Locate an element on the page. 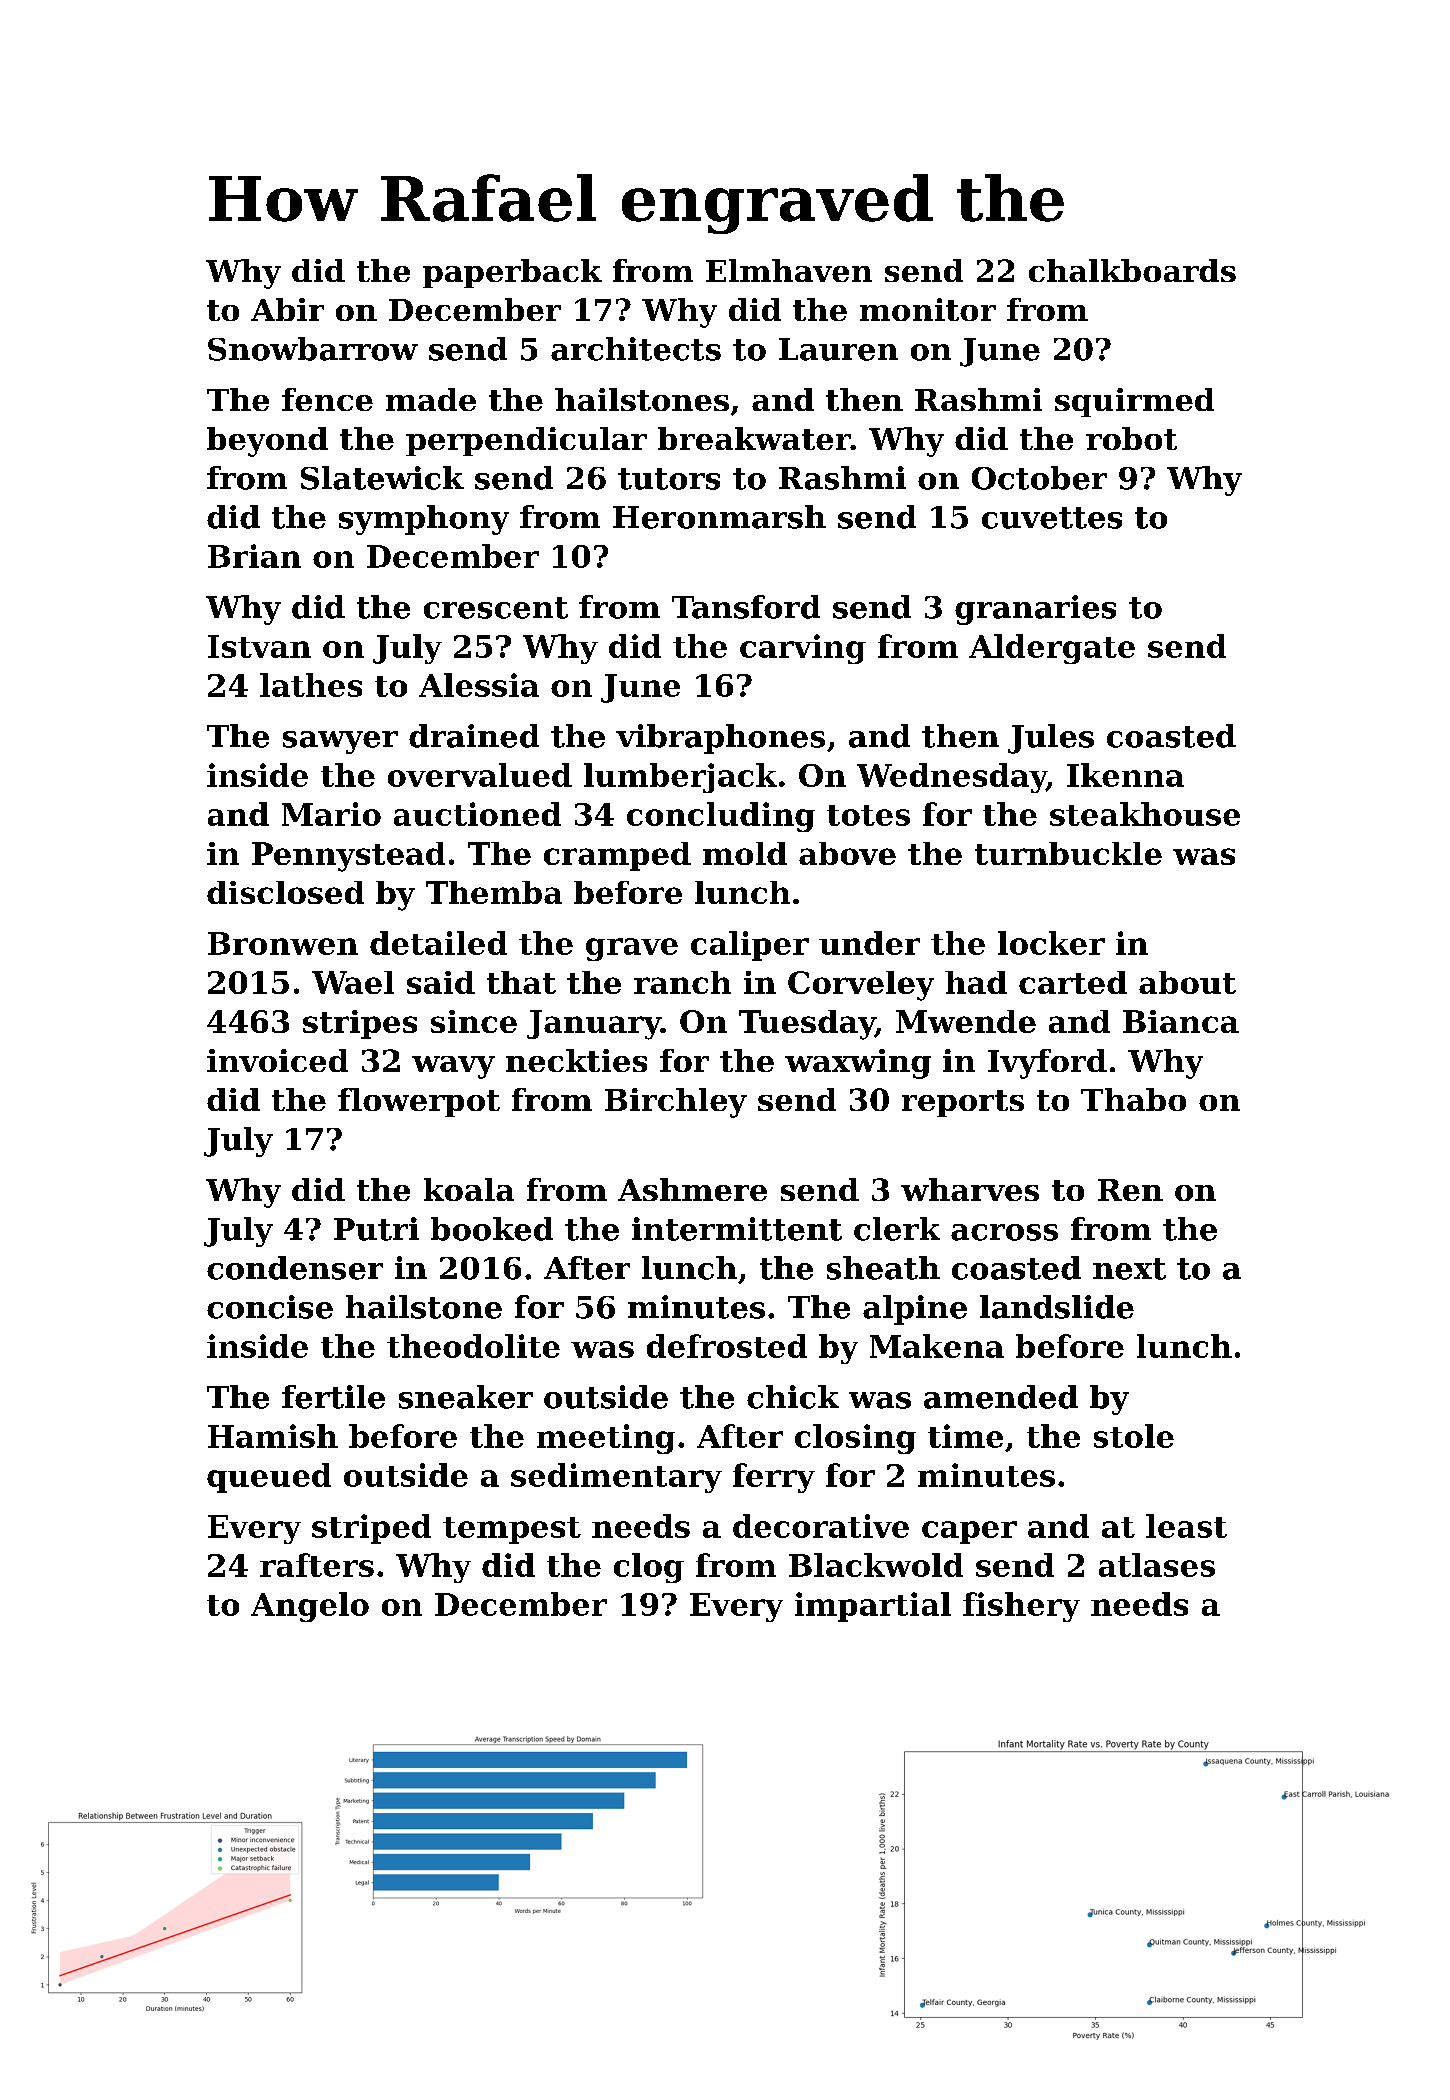 The height and width of the image is (2100, 1450). Elmhaven is located at coordinates (789, 270).
